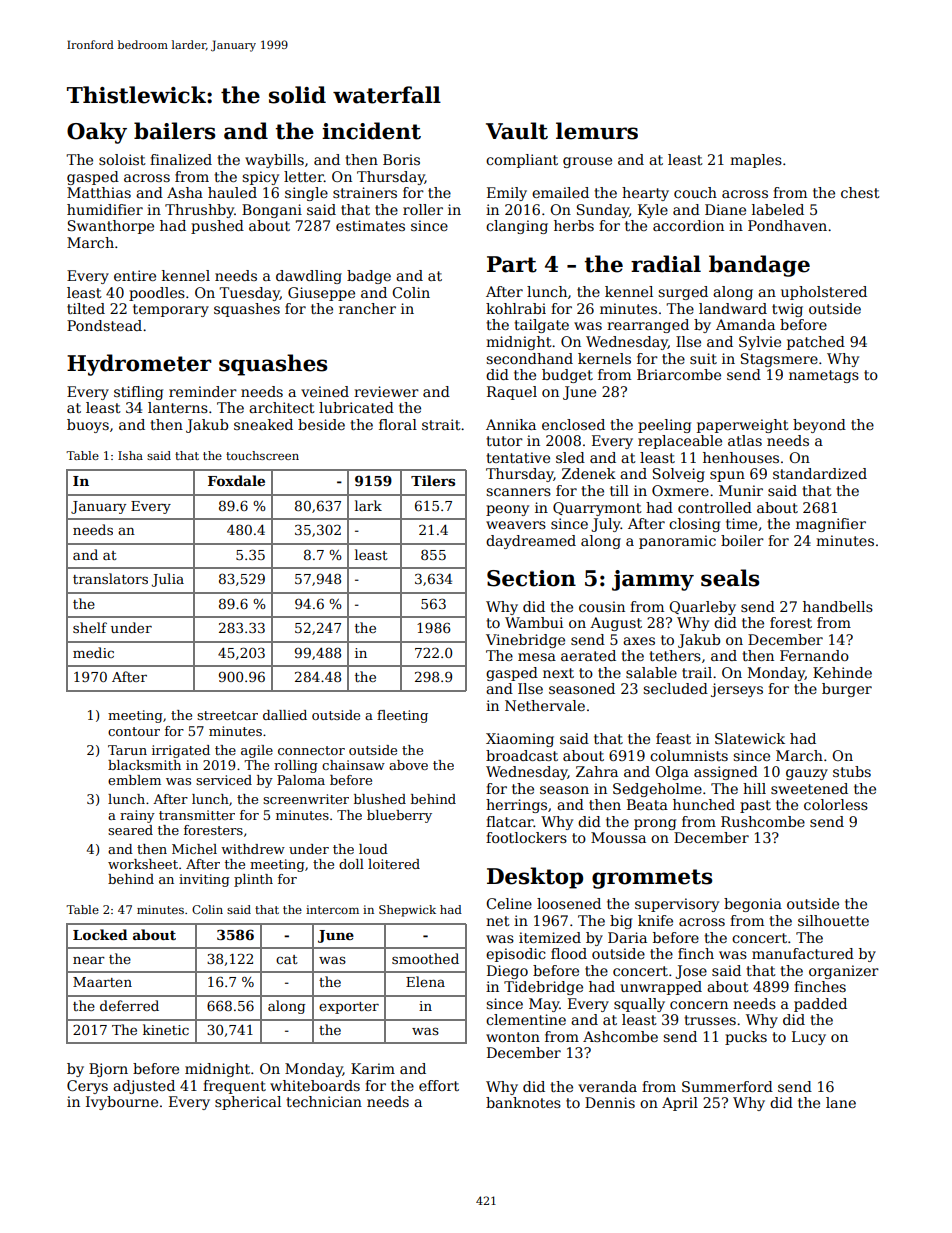 This screenshot has height=1233, width=952. What do you see at coordinates (531, 578) in the screenshot?
I see `Section` at bounding box center [531, 578].
